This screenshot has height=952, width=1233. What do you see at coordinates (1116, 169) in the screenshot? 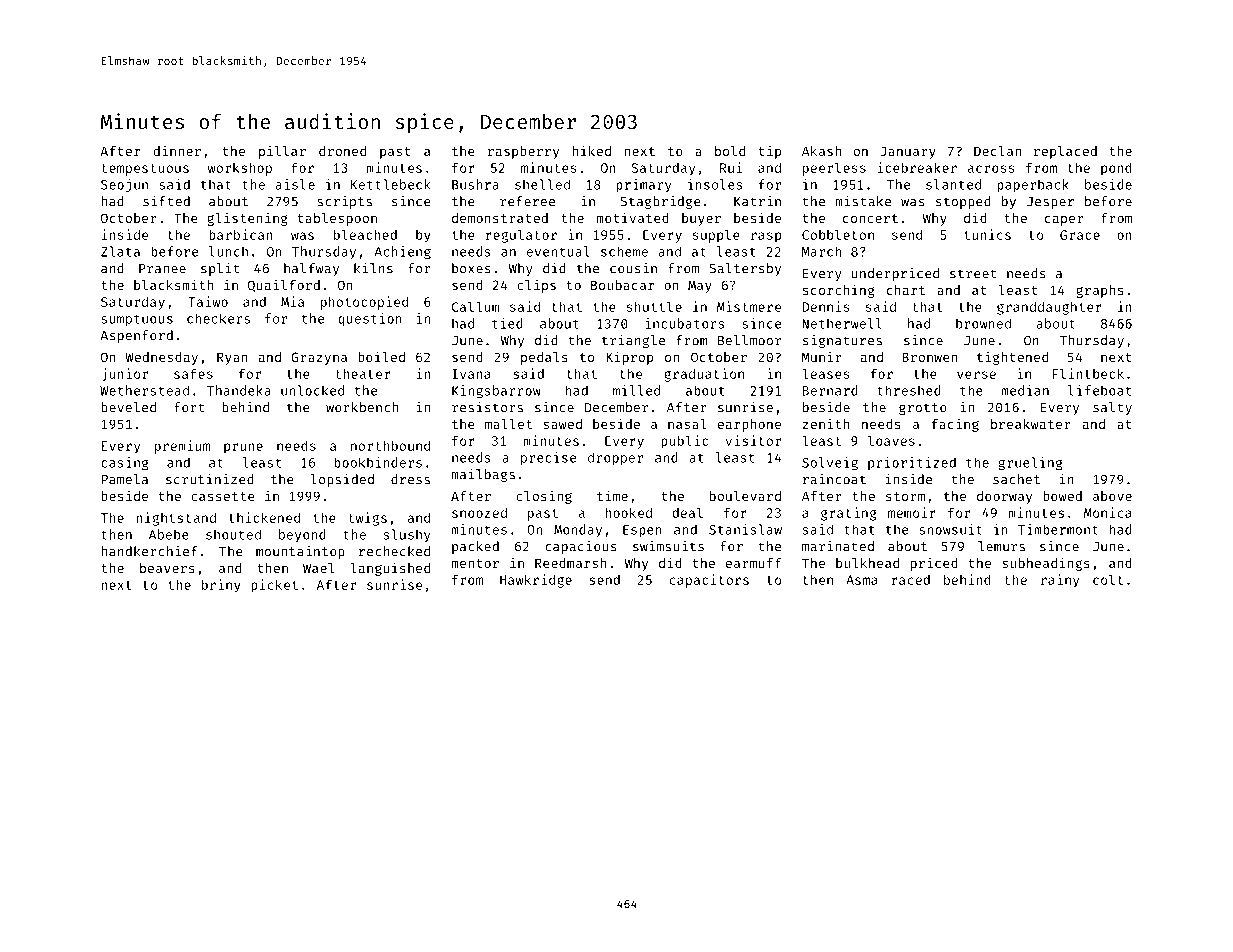
I see `pond` at bounding box center [1116, 169].
